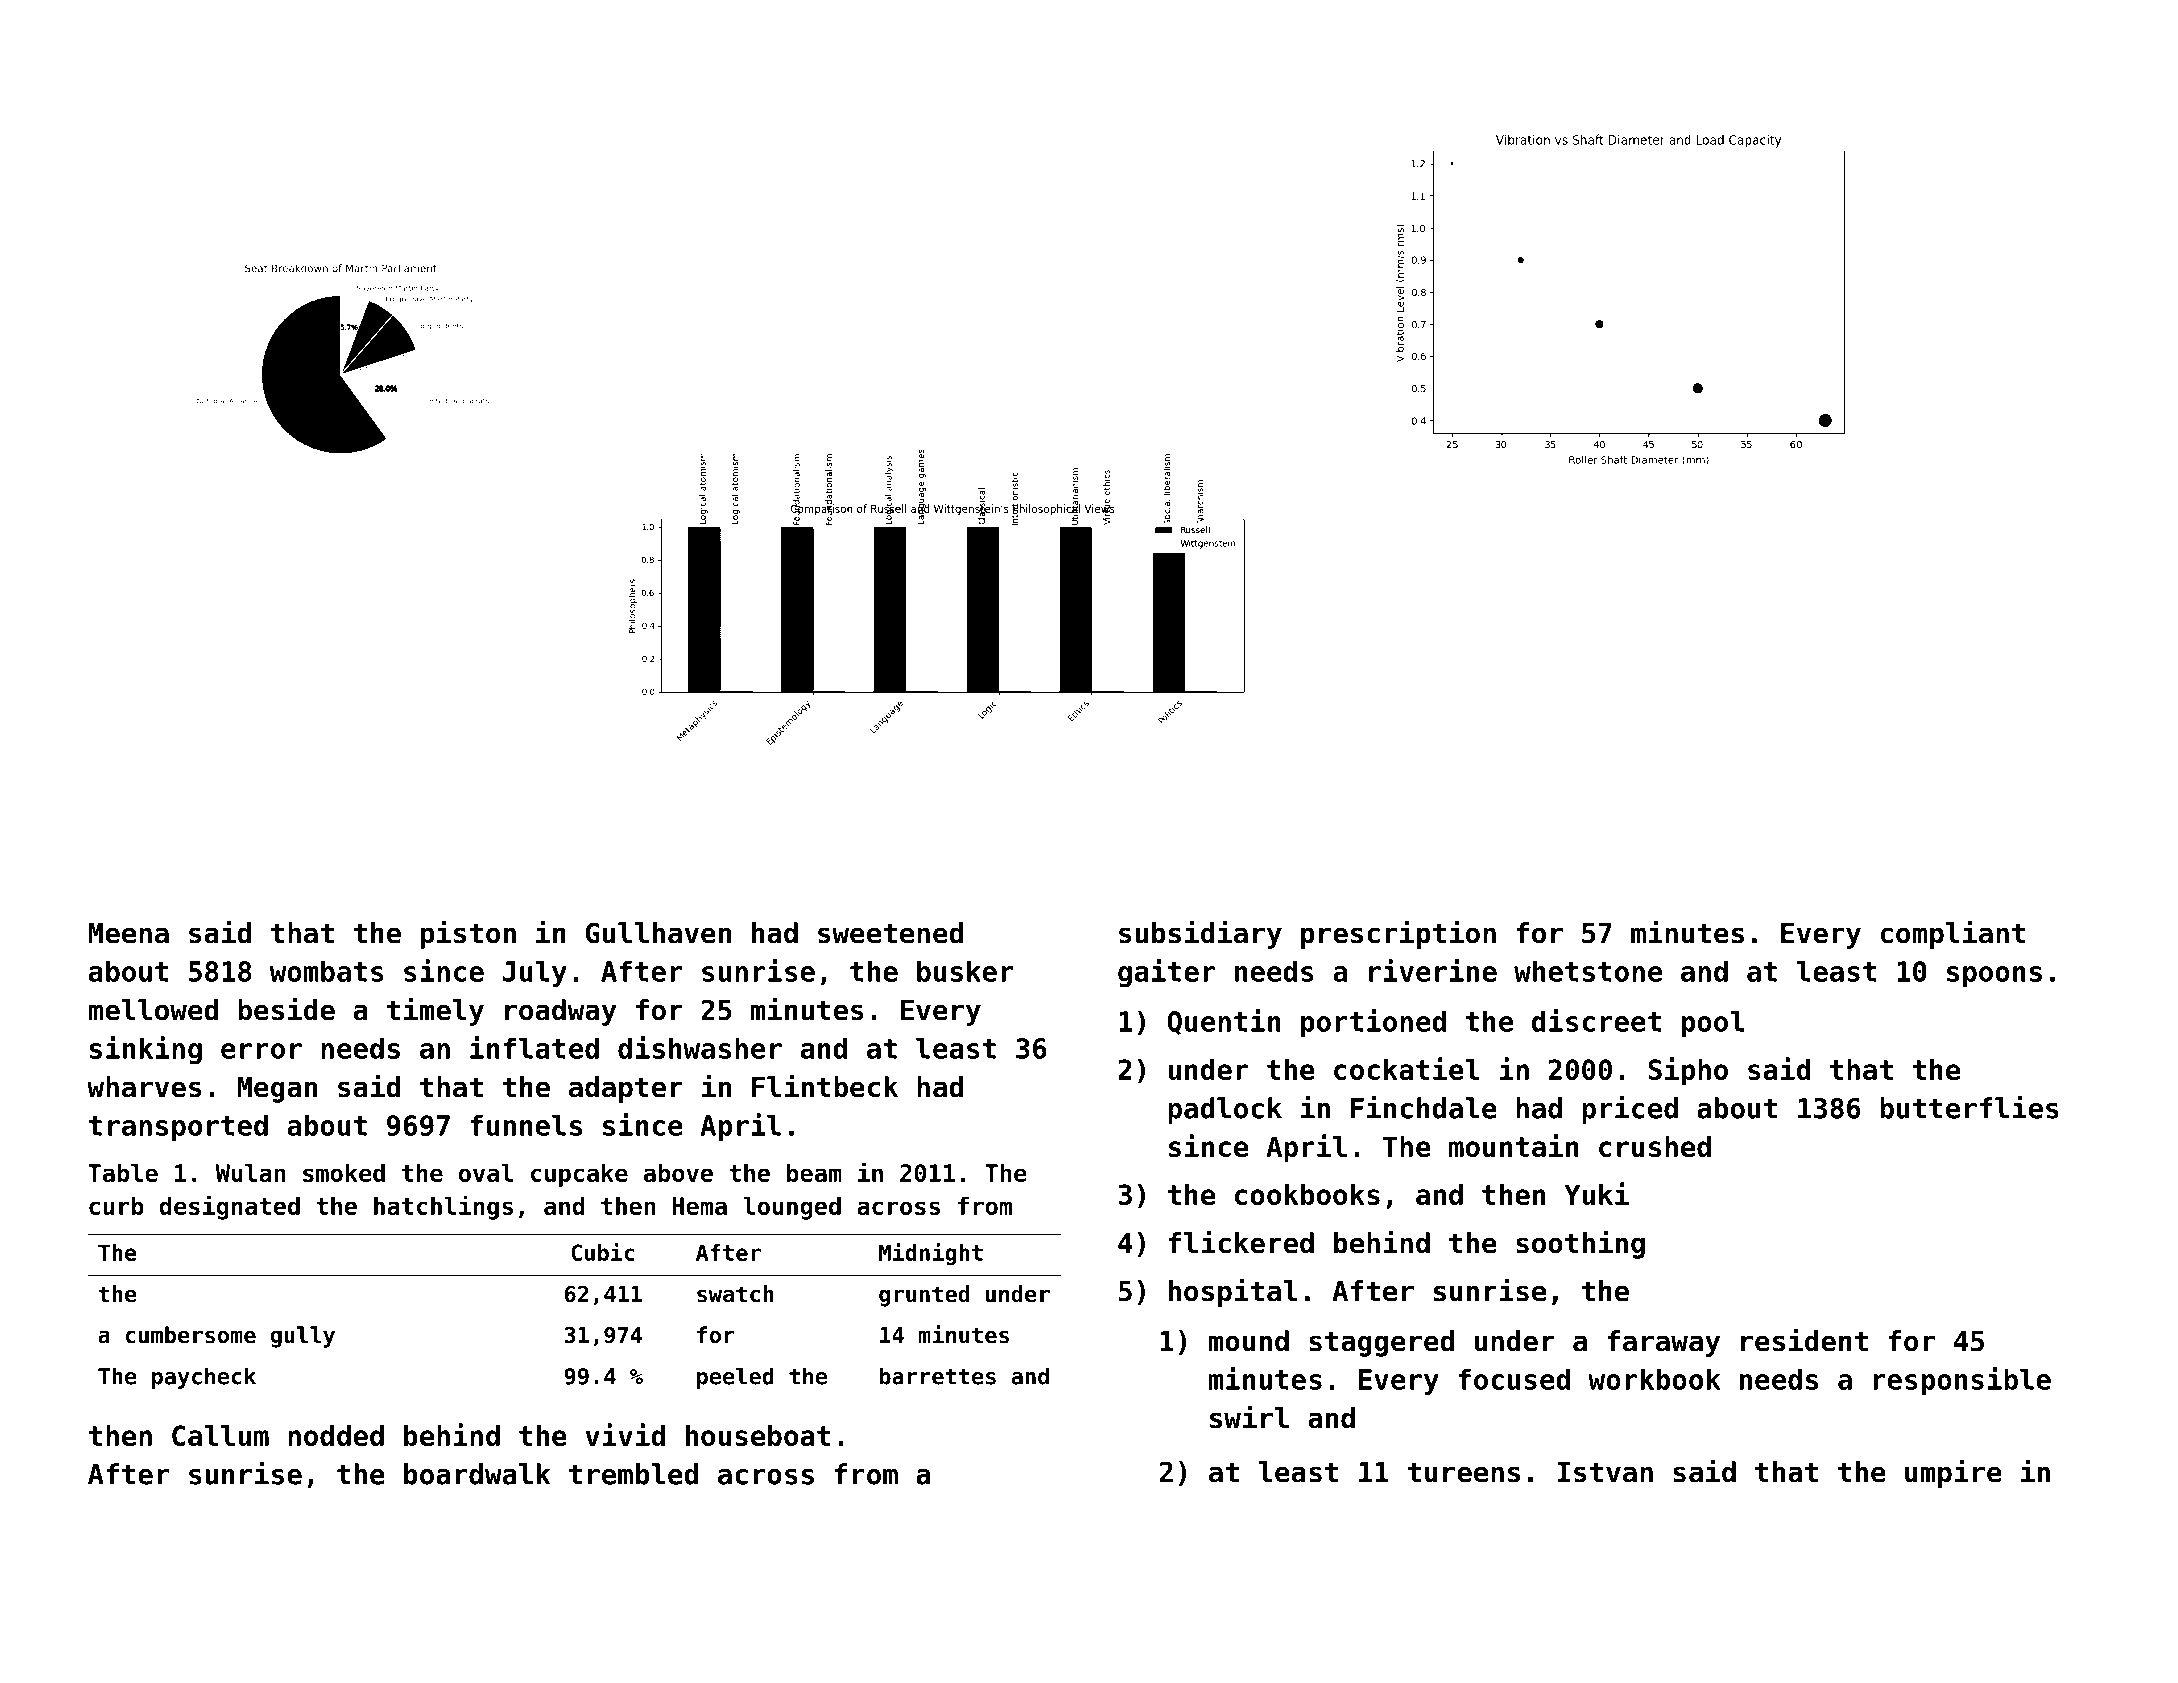  I want to click on wombats, so click(327, 971).
